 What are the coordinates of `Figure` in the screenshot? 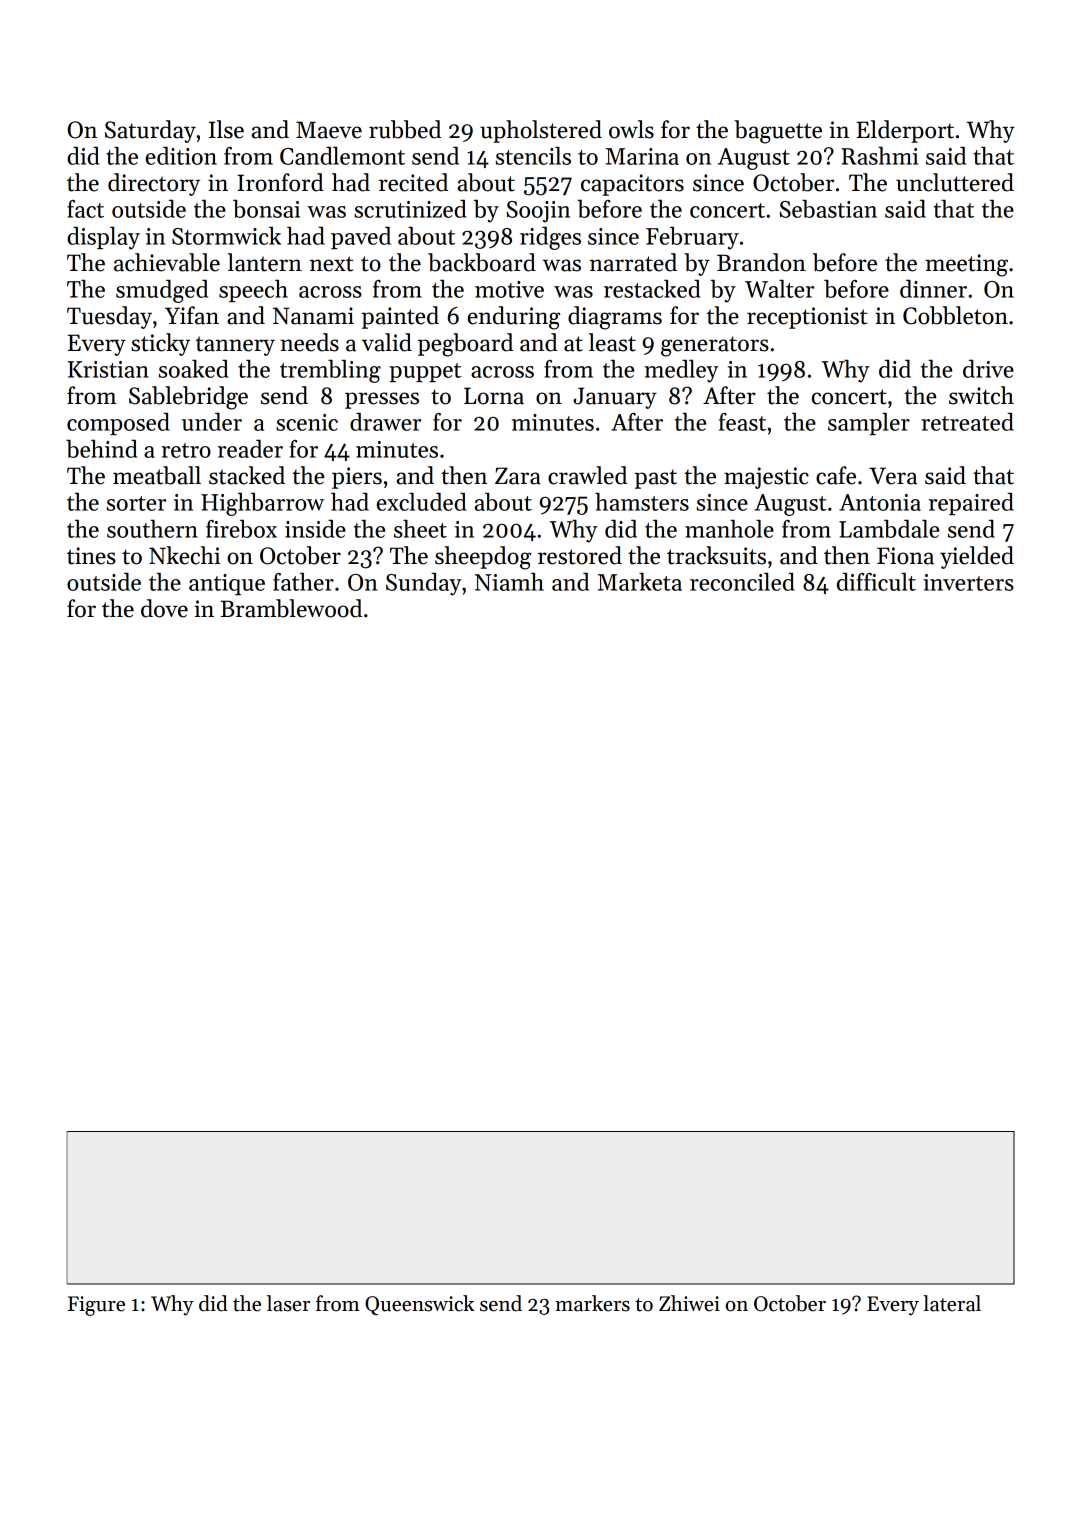 It's located at (96, 1306).
